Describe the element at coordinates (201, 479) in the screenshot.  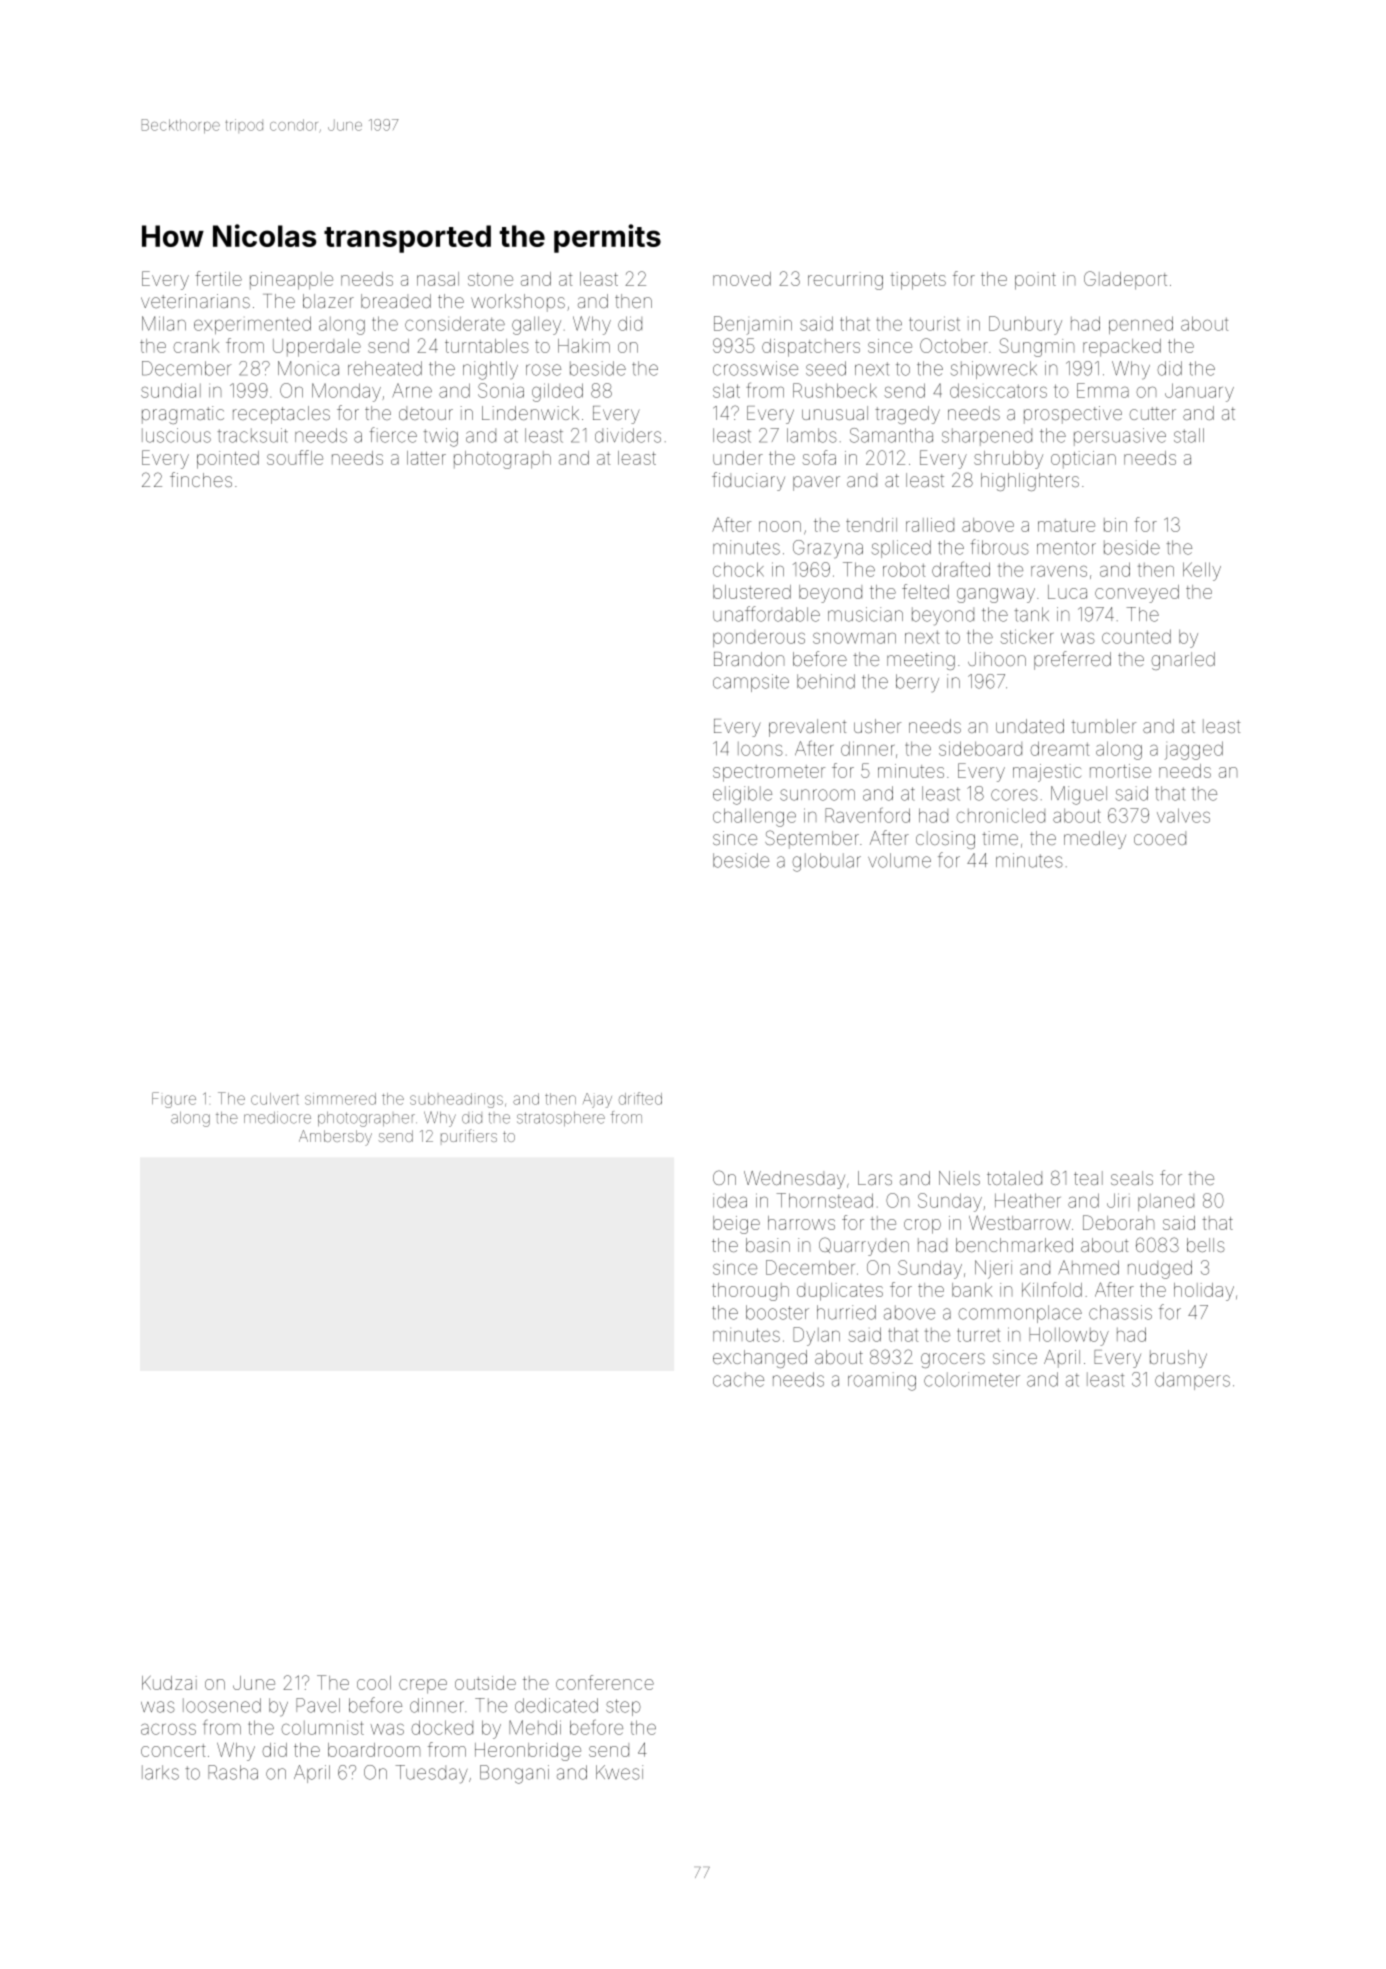
I see `finches` at that location.
